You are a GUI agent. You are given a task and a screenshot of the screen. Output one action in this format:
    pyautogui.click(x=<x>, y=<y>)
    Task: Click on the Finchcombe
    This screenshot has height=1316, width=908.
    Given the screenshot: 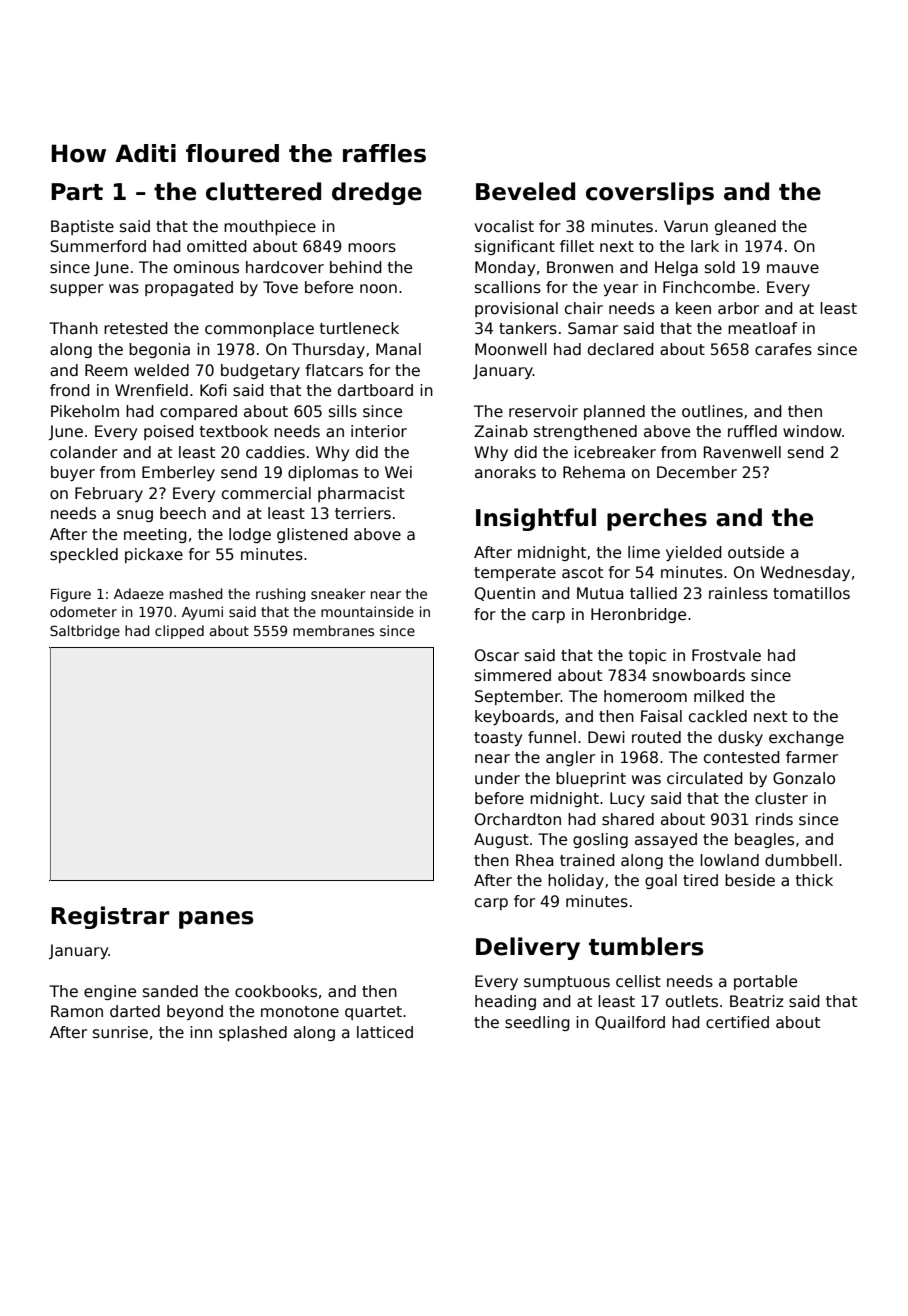 What is the action you would take?
    pyautogui.click(x=709, y=287)
